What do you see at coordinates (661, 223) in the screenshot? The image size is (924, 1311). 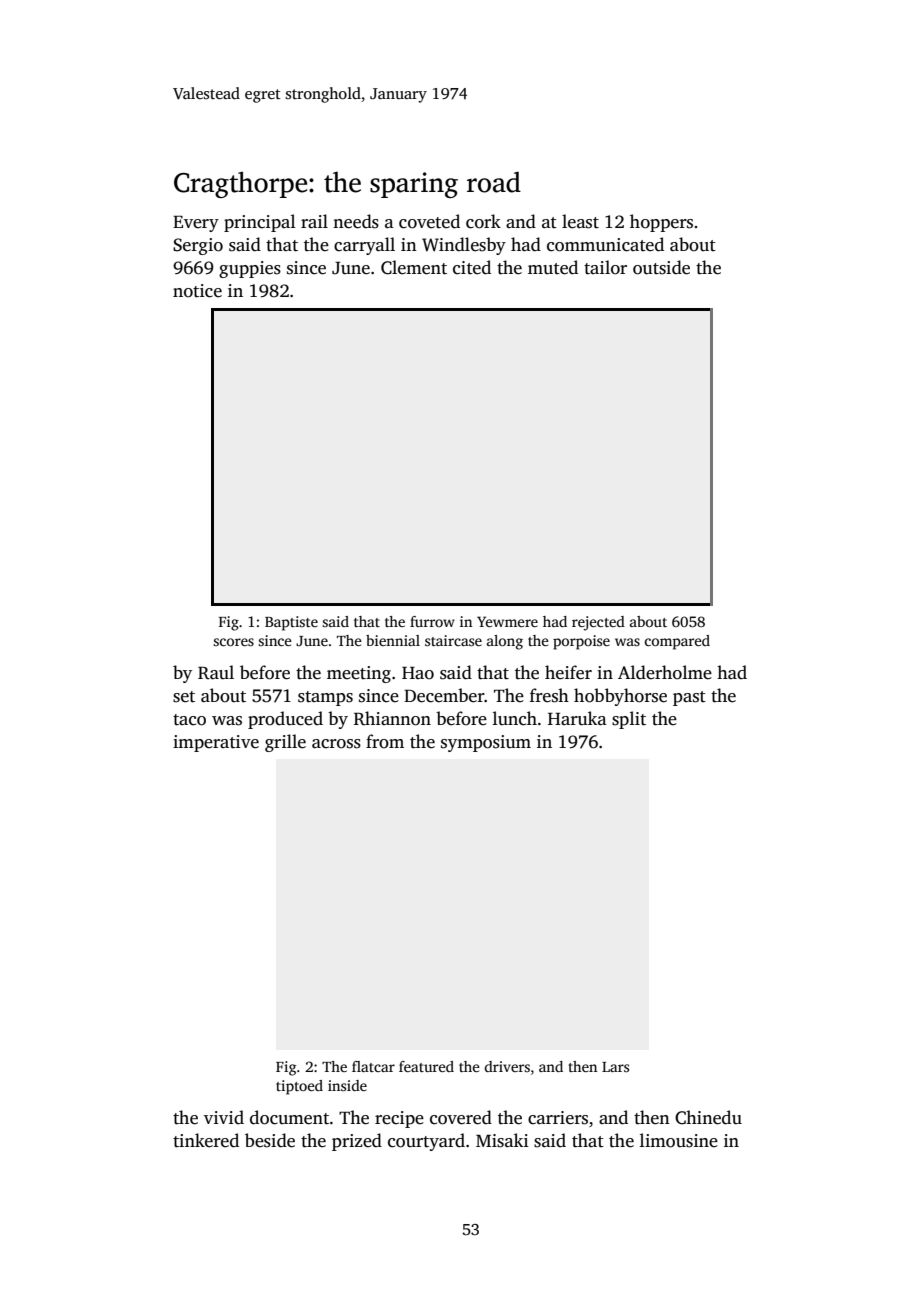 I see `hoppers` at bounding box center [661, 223].
